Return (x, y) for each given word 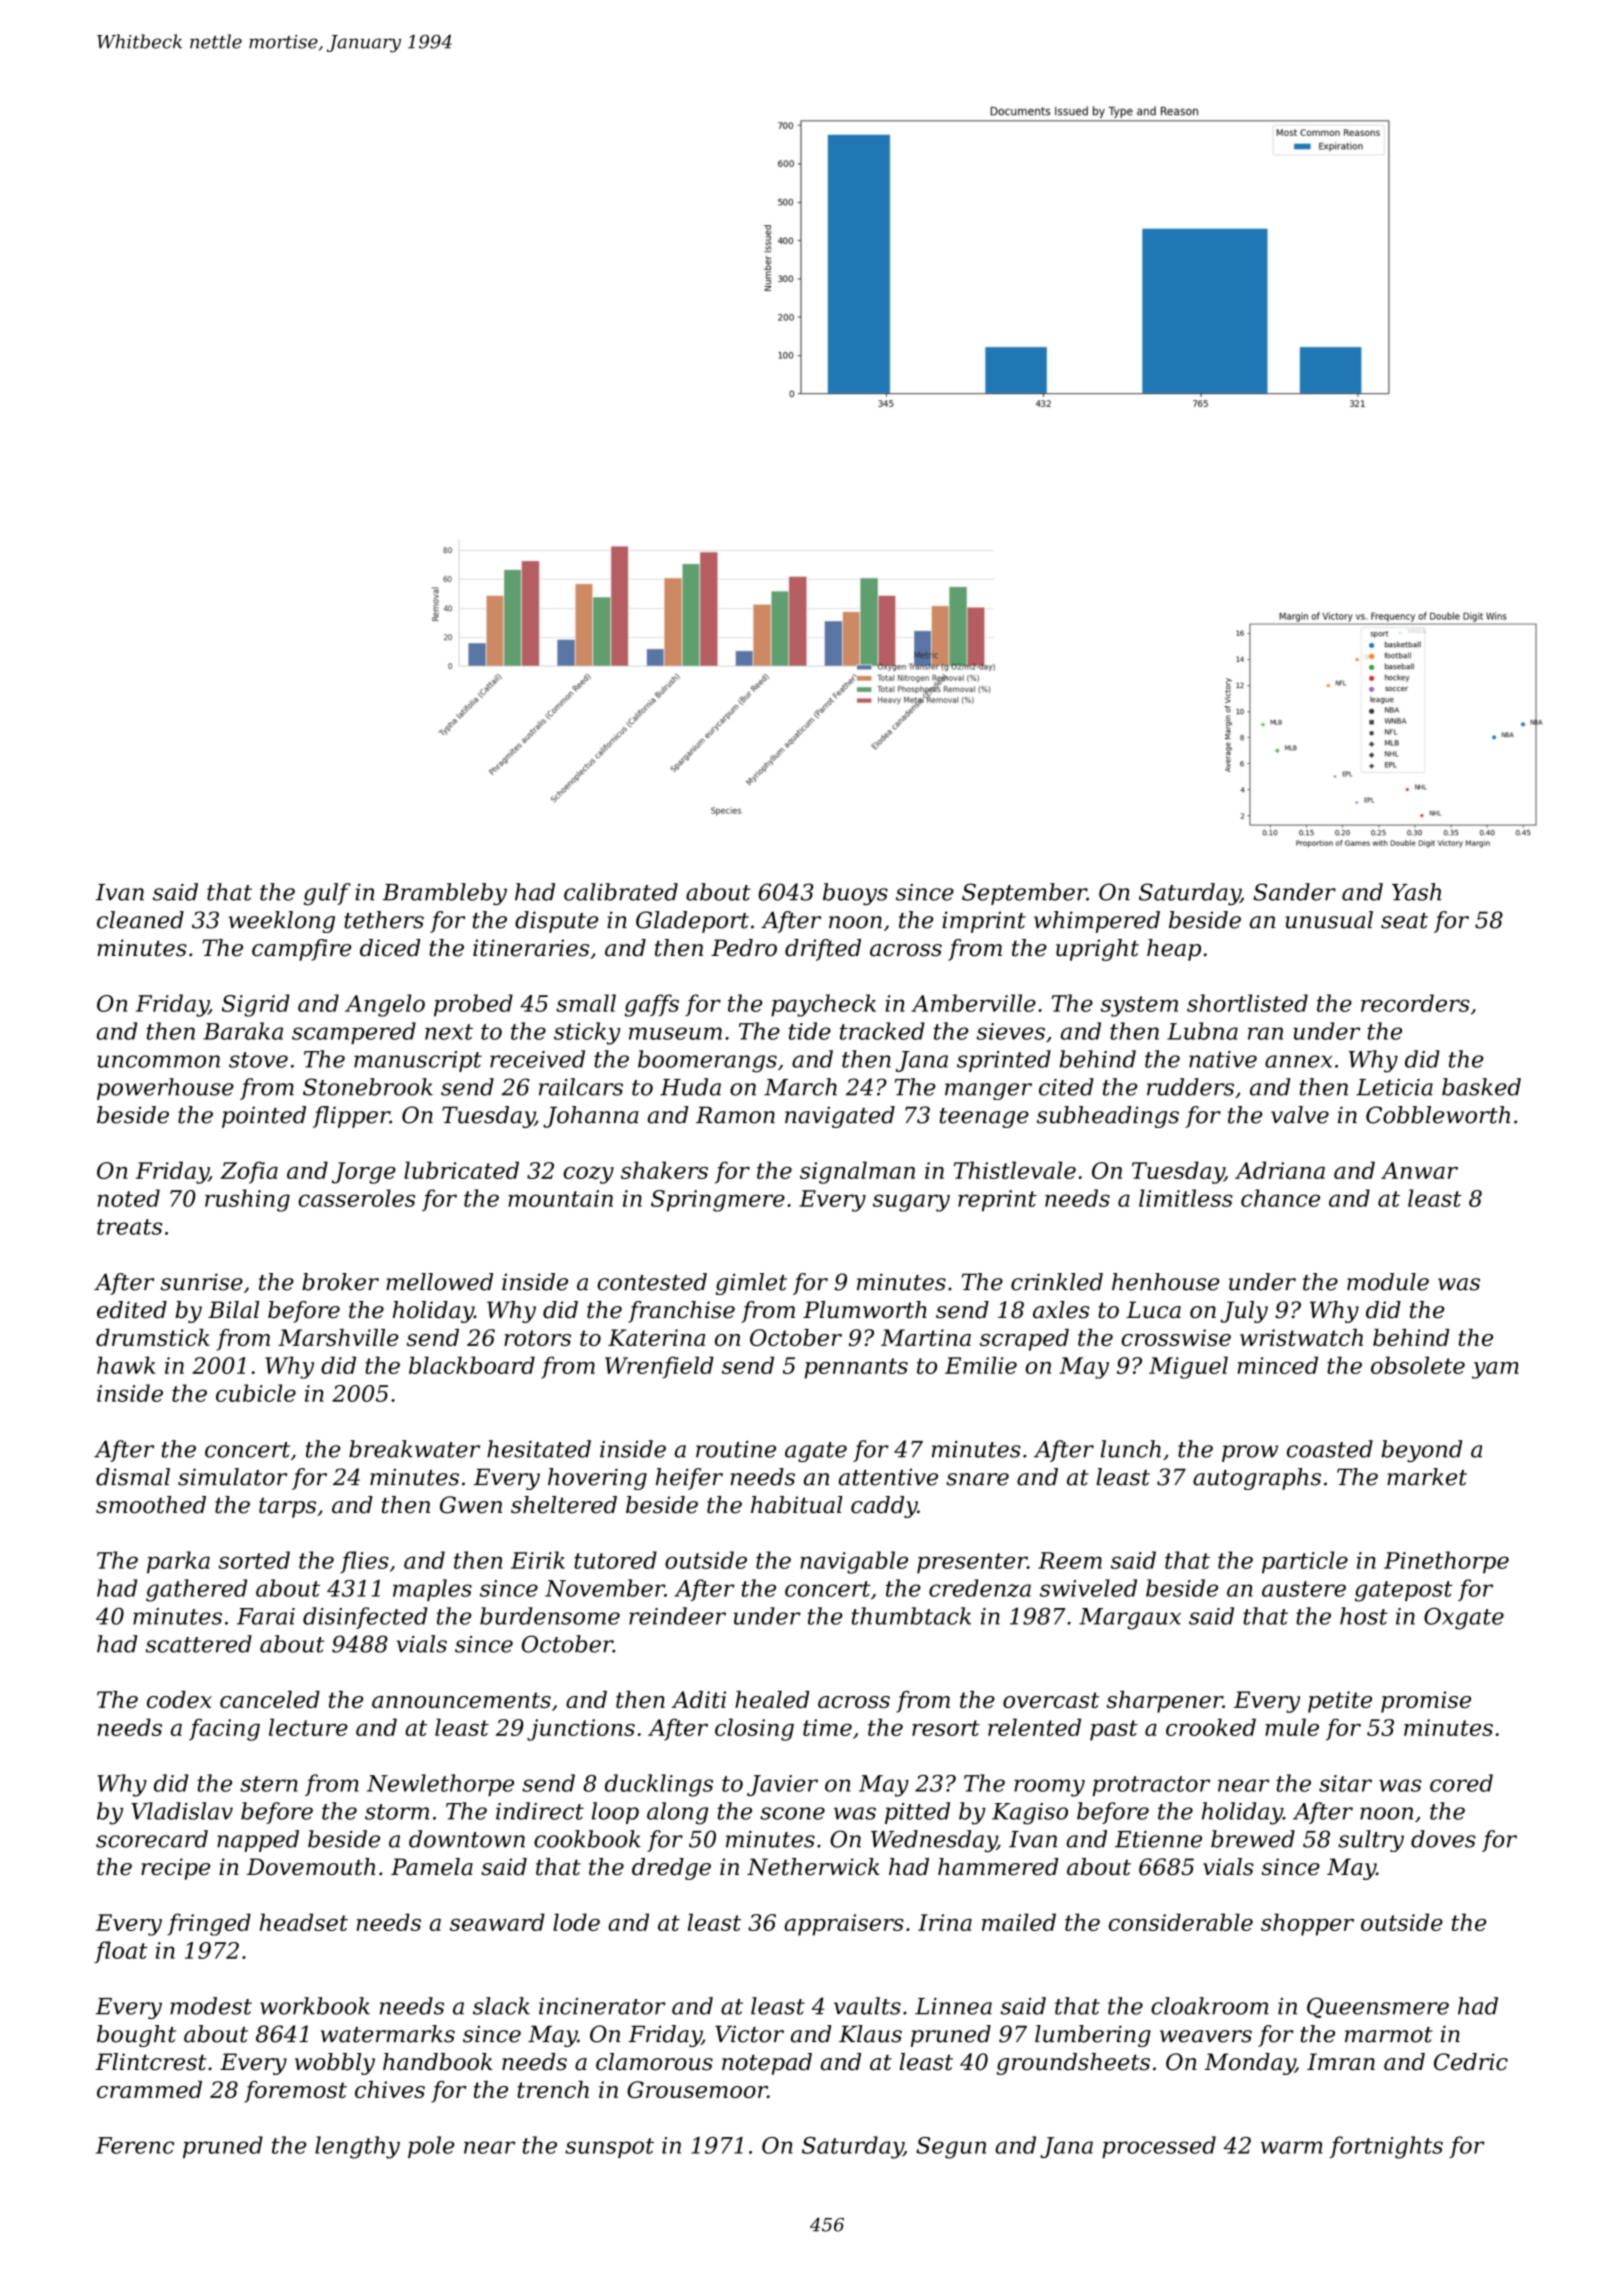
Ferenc (135, 2145)
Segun (951, 2148)
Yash (1416, 892)
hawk (126, 1365)
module (1388, 1282)
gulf (327, 894)
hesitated (539, 1449)
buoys (855, 894)
